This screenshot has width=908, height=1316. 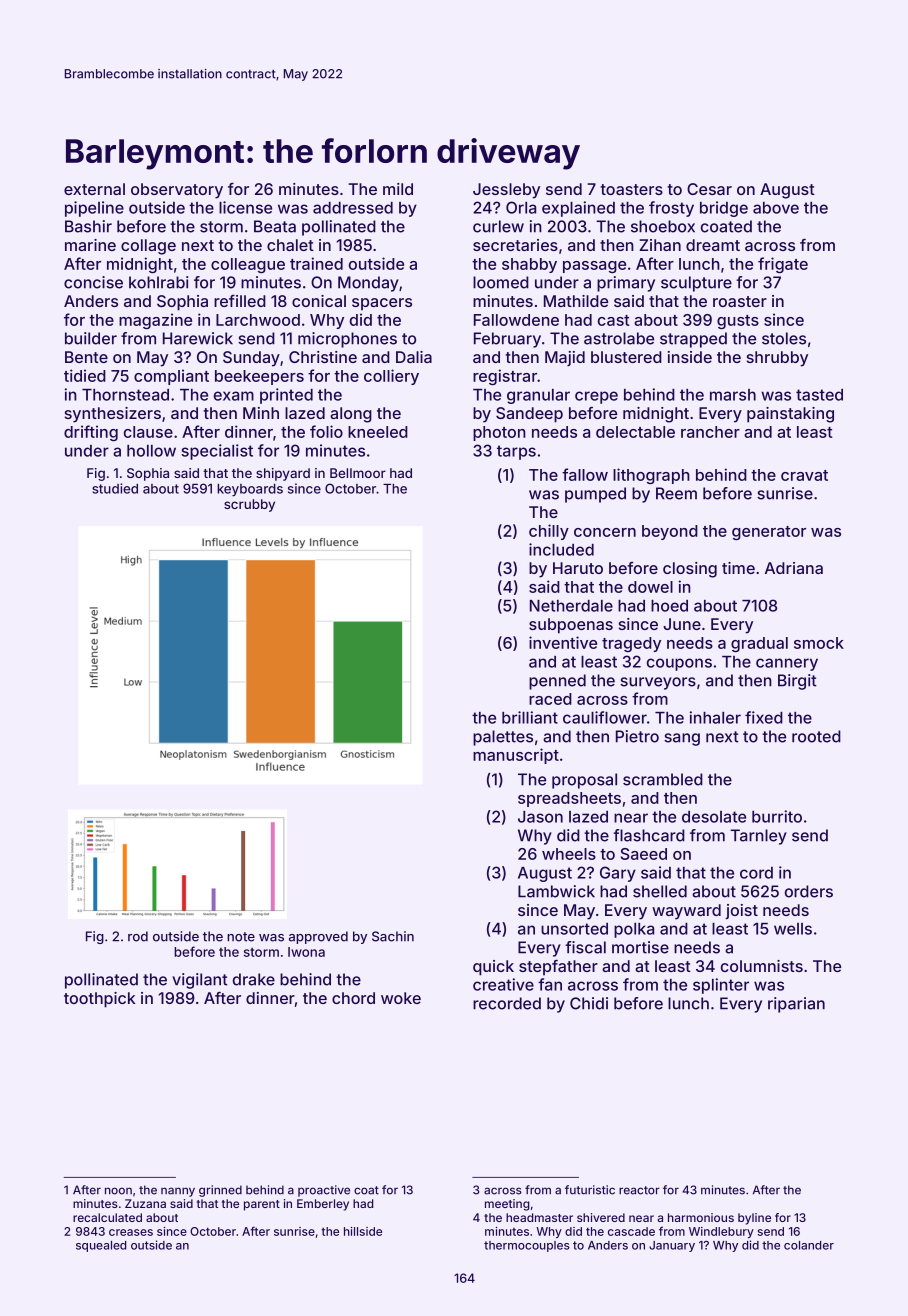 What do you see at coordinates (353, 998) in the screenshot?
I see `chord` at bounding box center [353, 998].
